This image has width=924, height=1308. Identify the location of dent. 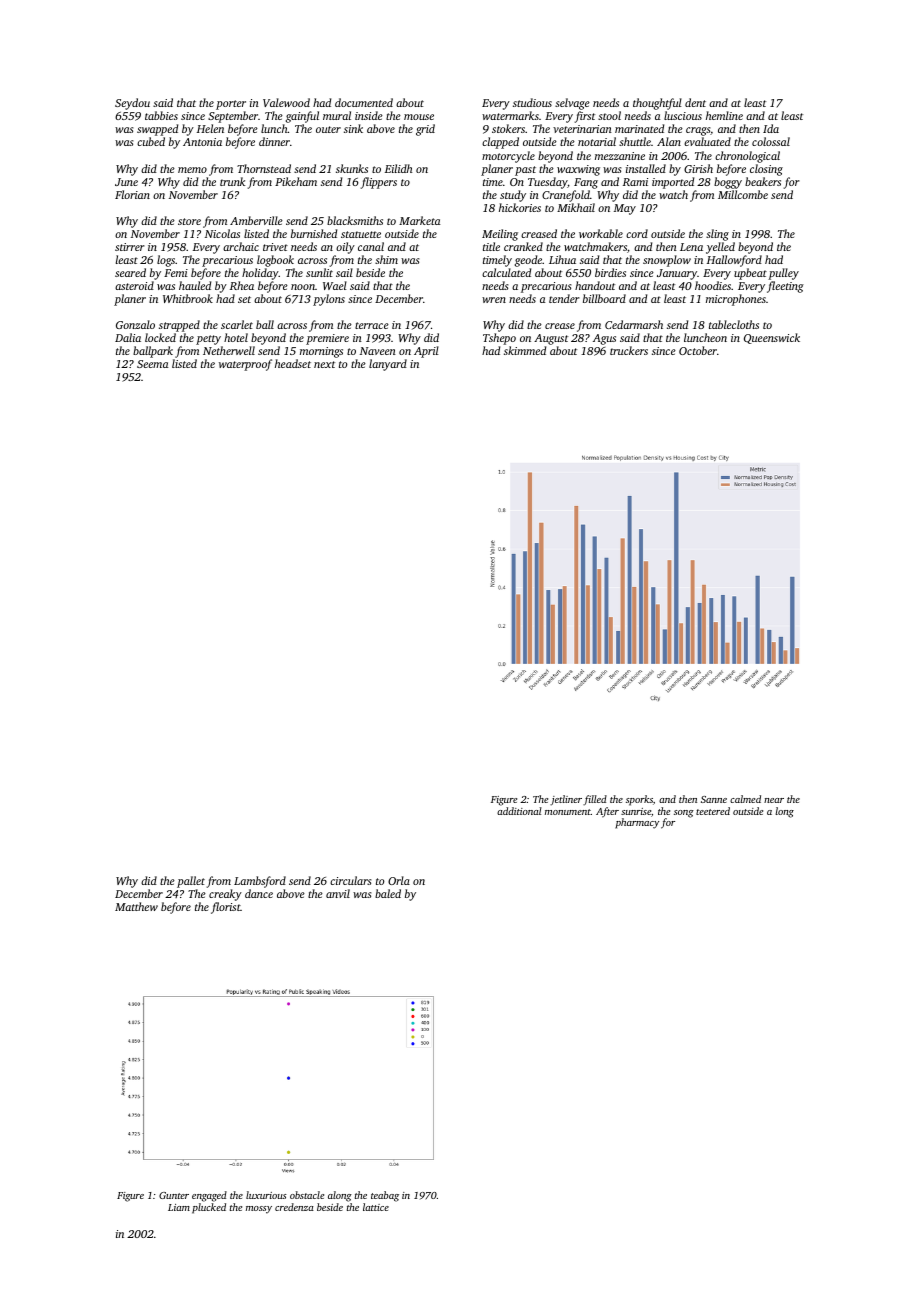
(695, 102).
